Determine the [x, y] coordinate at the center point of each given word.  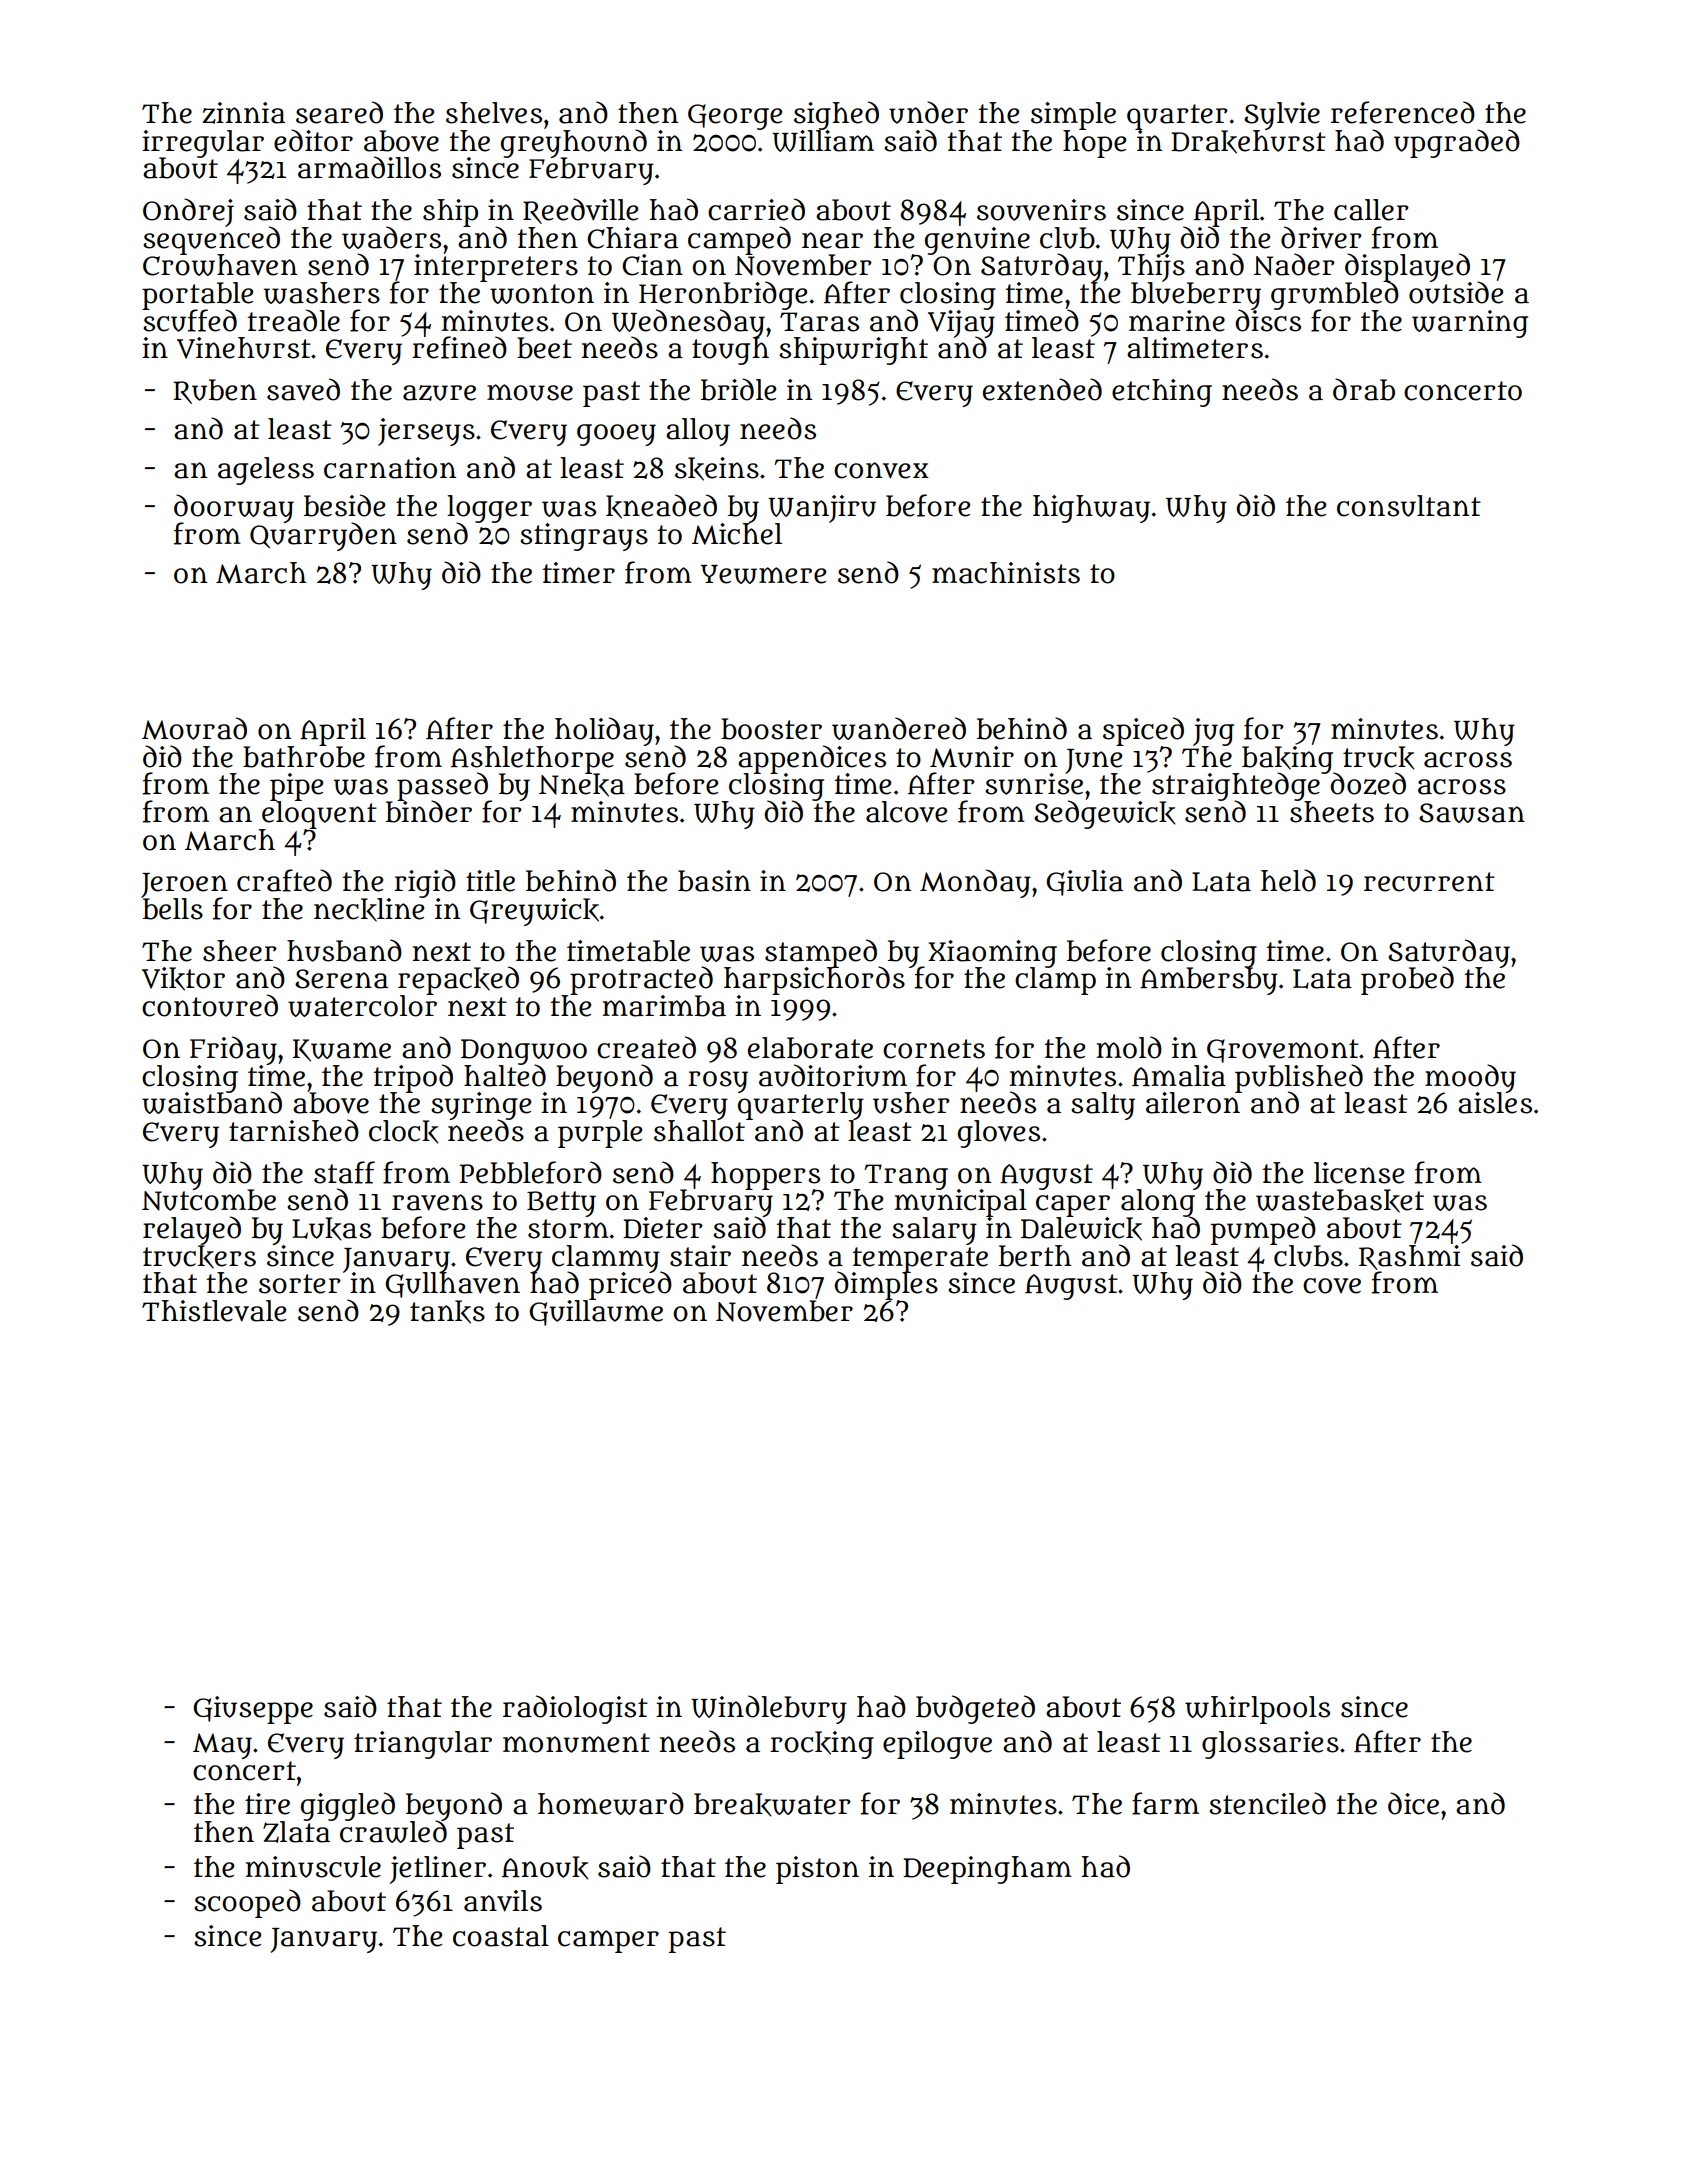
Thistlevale [214, 1311]
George [735, 117]
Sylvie [1282, 116]
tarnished [294, 1130]
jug [1213, 732]
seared [339, 112]
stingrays [584, 537]
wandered [899, 728]
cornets [934, 1049]
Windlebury [769, 1709]
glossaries [1270, 1745]
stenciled [1267, 1803]
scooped [247, 1903]
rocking [822, 1745]
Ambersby [1209, 981]
